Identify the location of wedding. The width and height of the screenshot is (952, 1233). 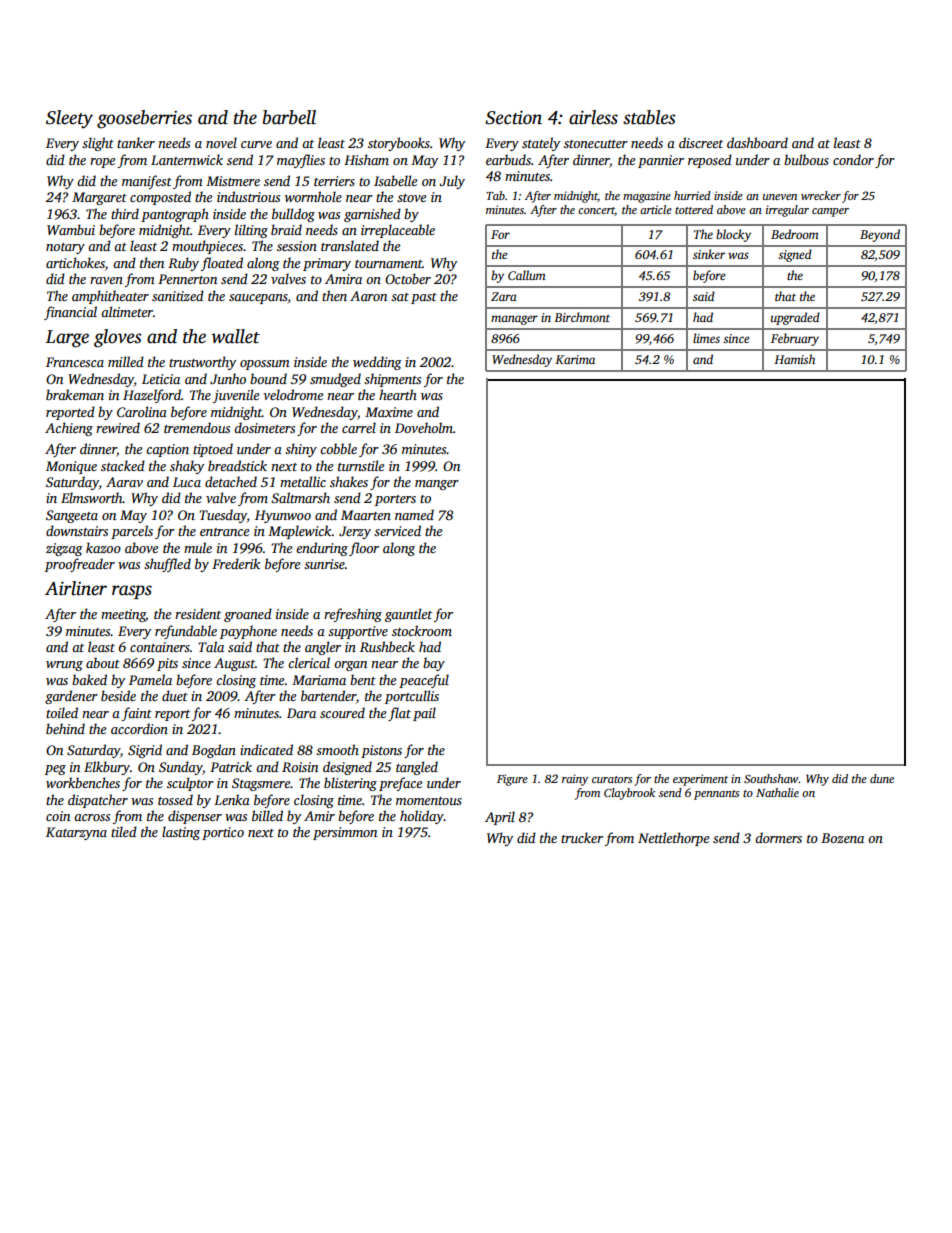
(377, 363).
